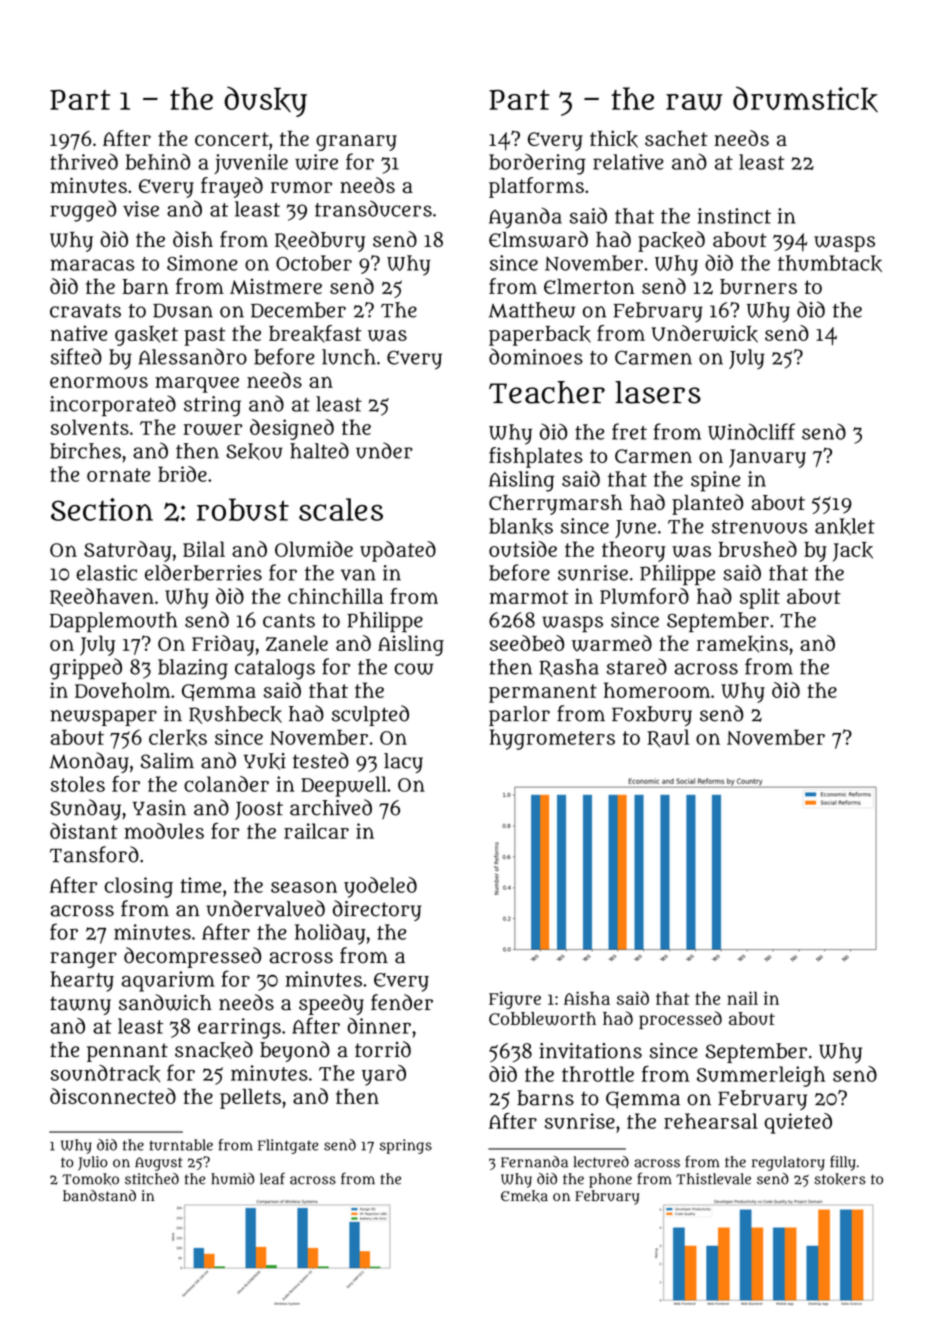 Image resolution: width=934 pixels, height=1327 pixels. What do you see at coordinates (193, 669) in the image?
I see `blazing` at bounding box center [193, 669].
